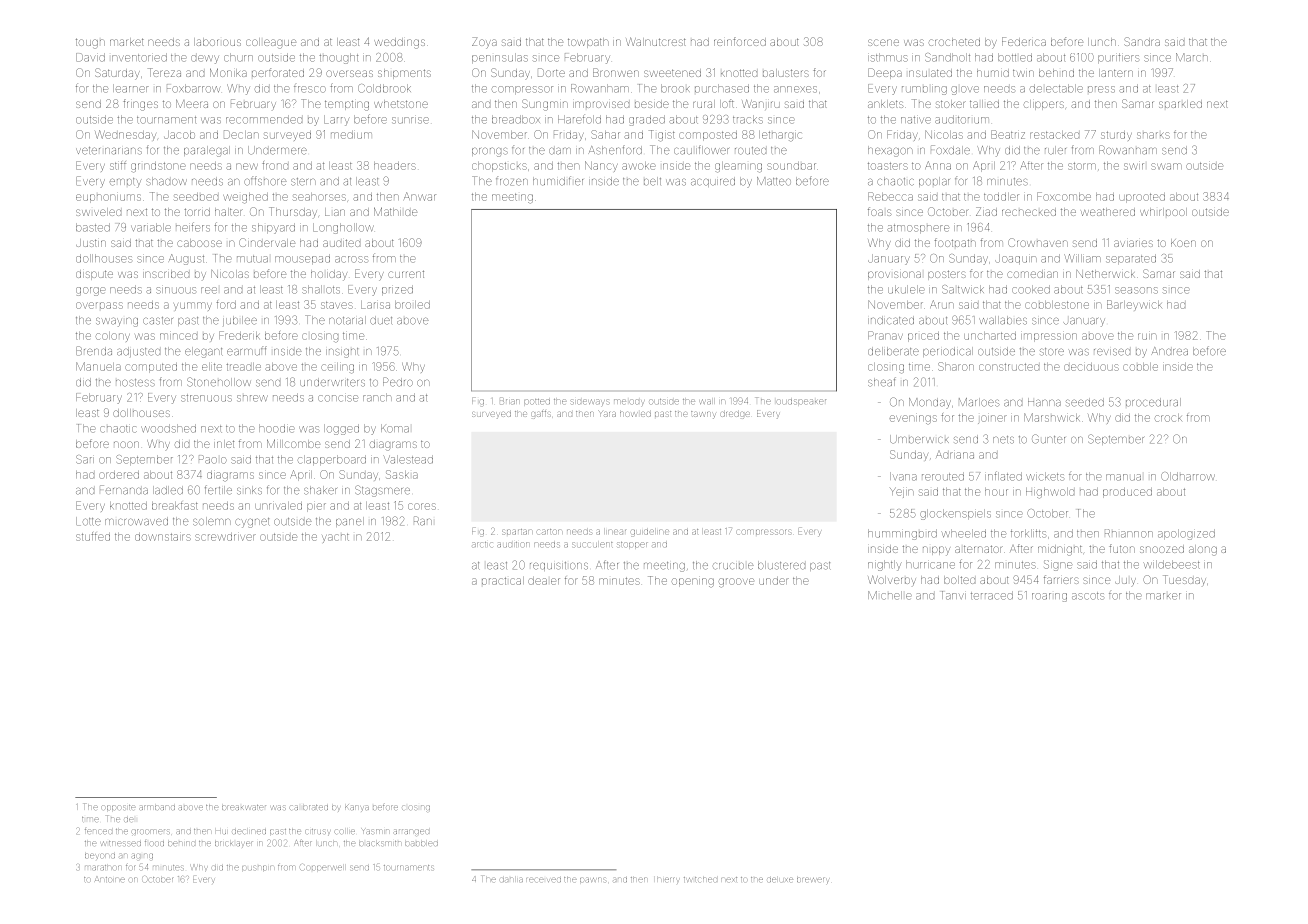 This screenshot has width=1308, height=924. Describe the element at coordinates (490, 152) in the screenshot. I see `prongs` at that location.
